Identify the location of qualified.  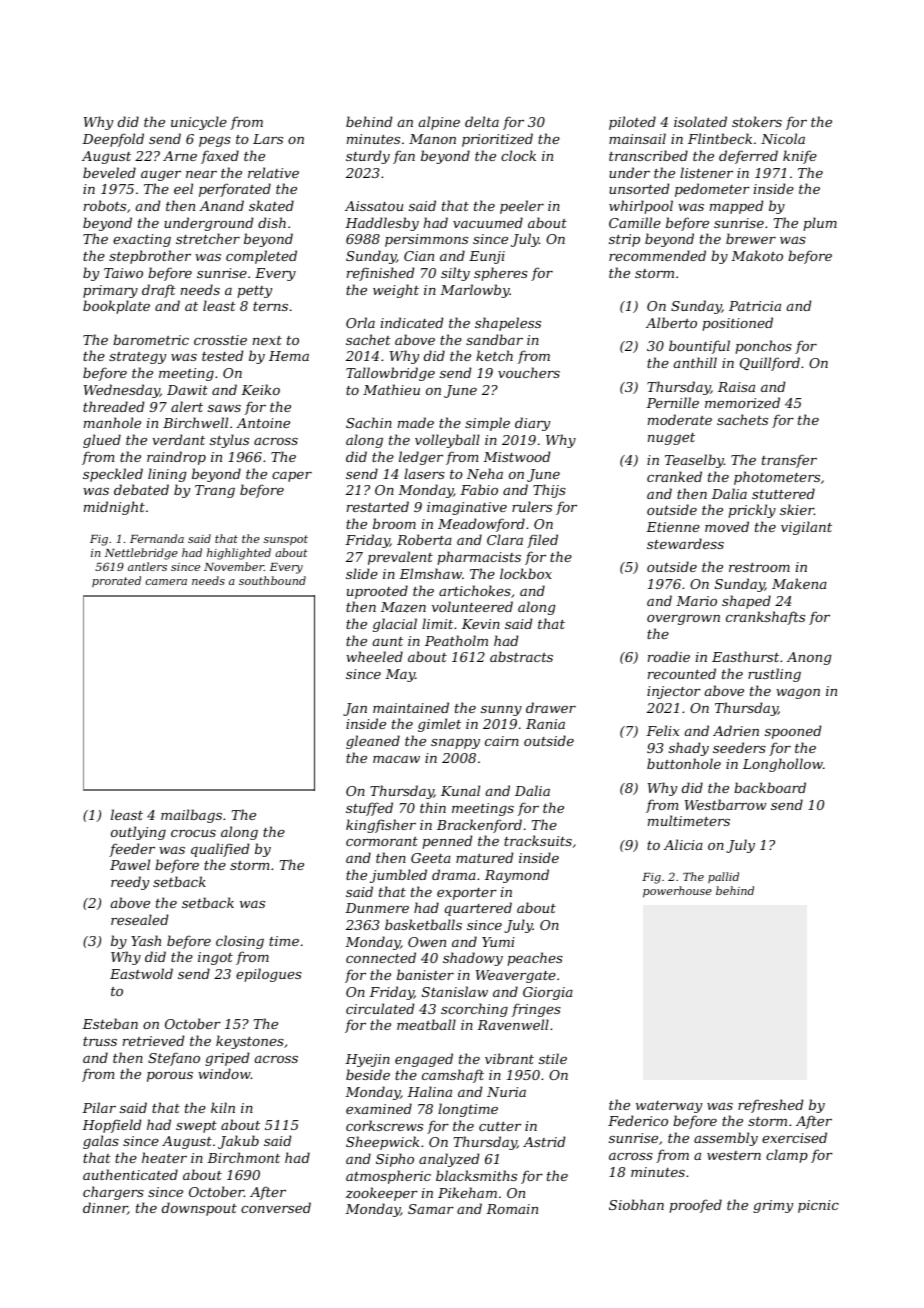
(220, 850).
